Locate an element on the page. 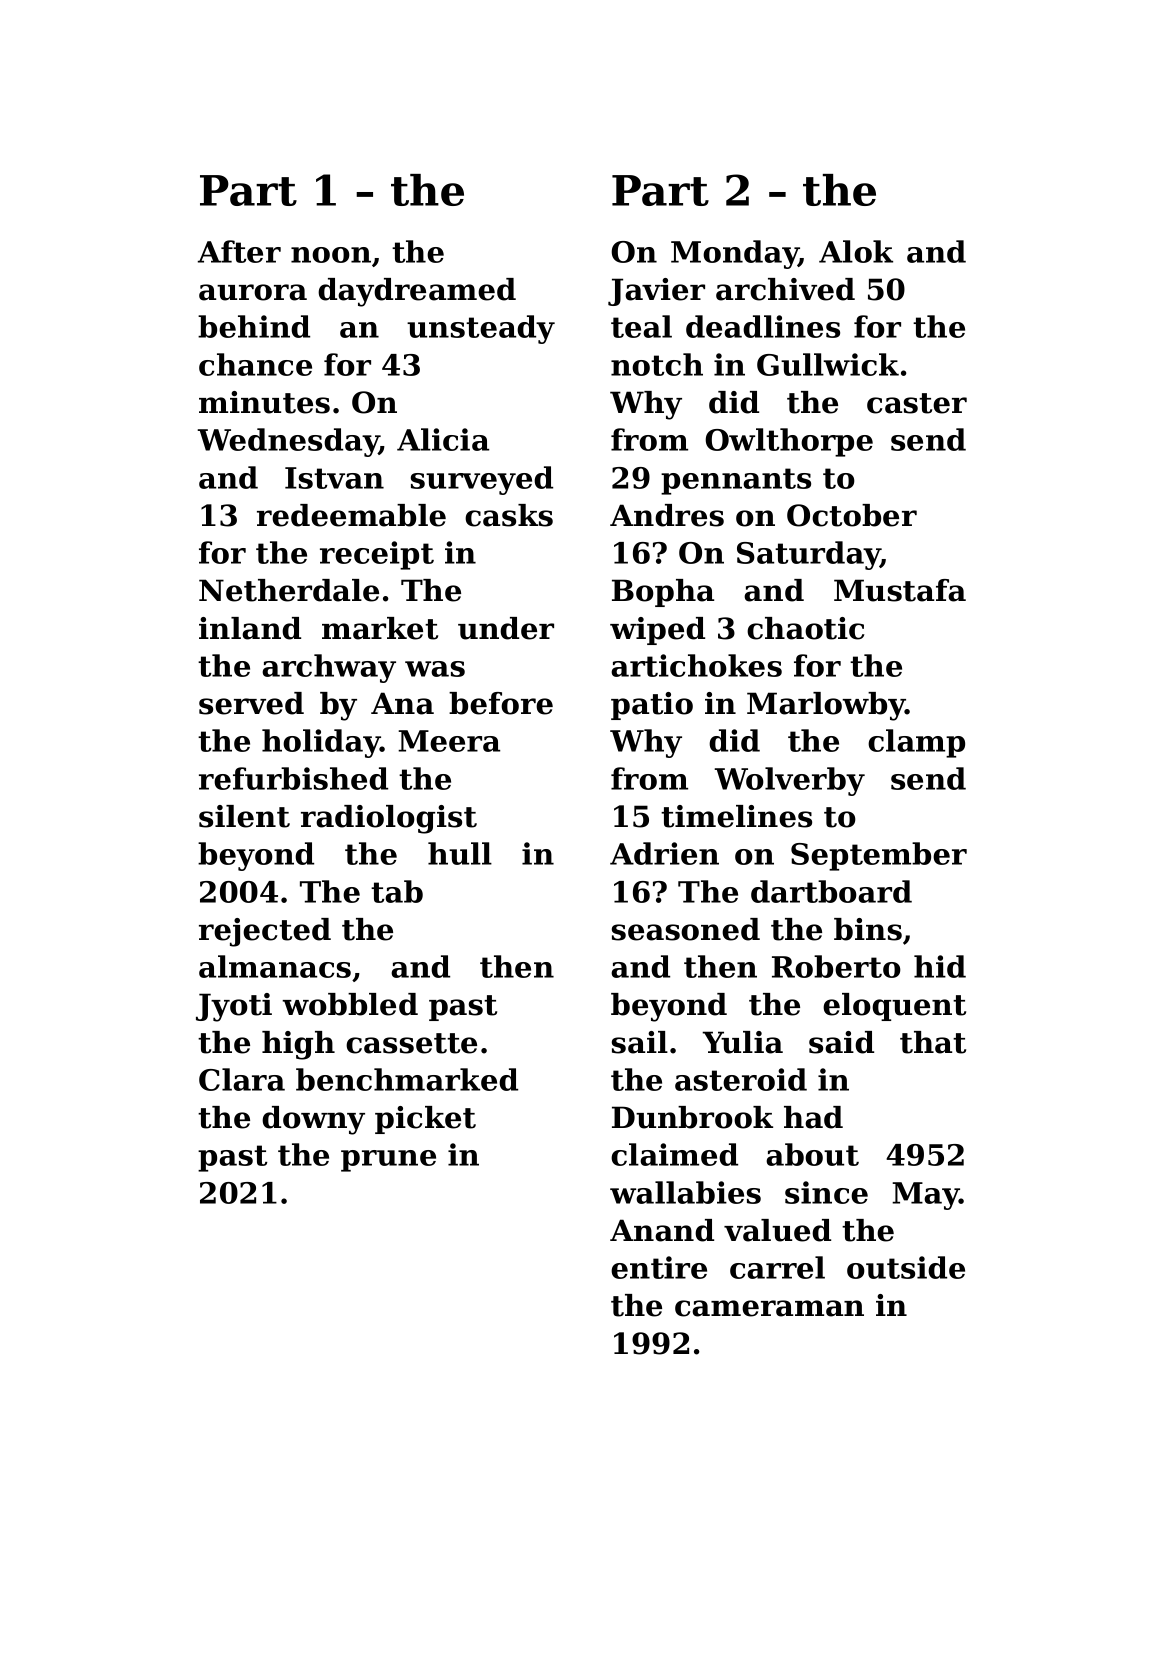 This document has height=1654, width=1165. Gullwick is located at coordinates (828, 364).
